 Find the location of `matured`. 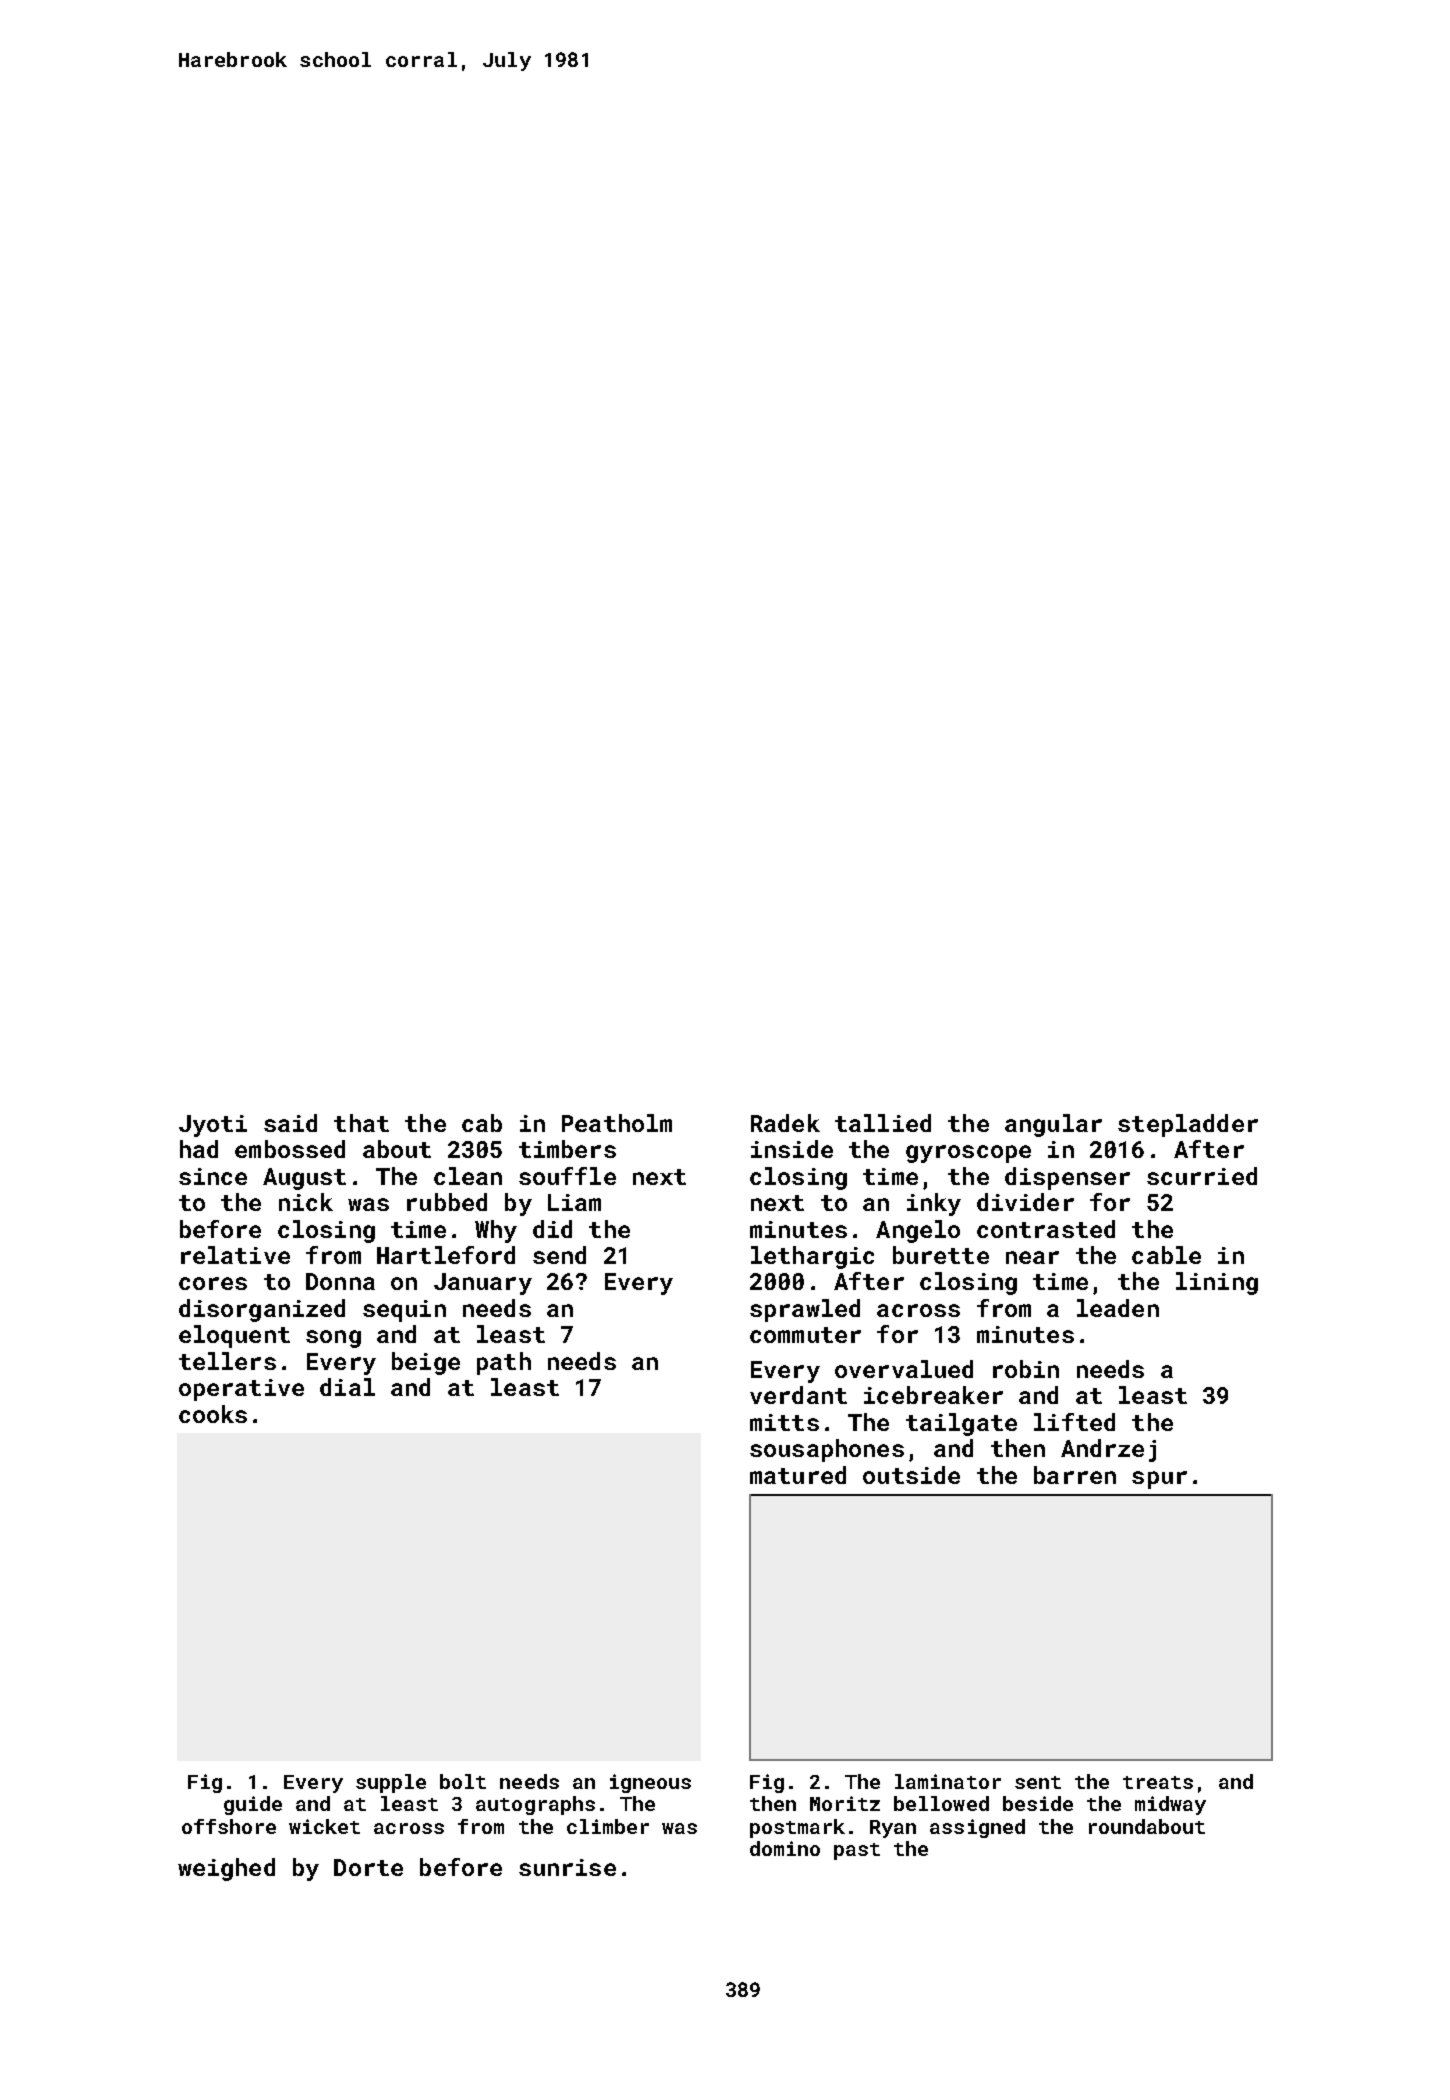

matured is located at coordinates (798, 1475).
